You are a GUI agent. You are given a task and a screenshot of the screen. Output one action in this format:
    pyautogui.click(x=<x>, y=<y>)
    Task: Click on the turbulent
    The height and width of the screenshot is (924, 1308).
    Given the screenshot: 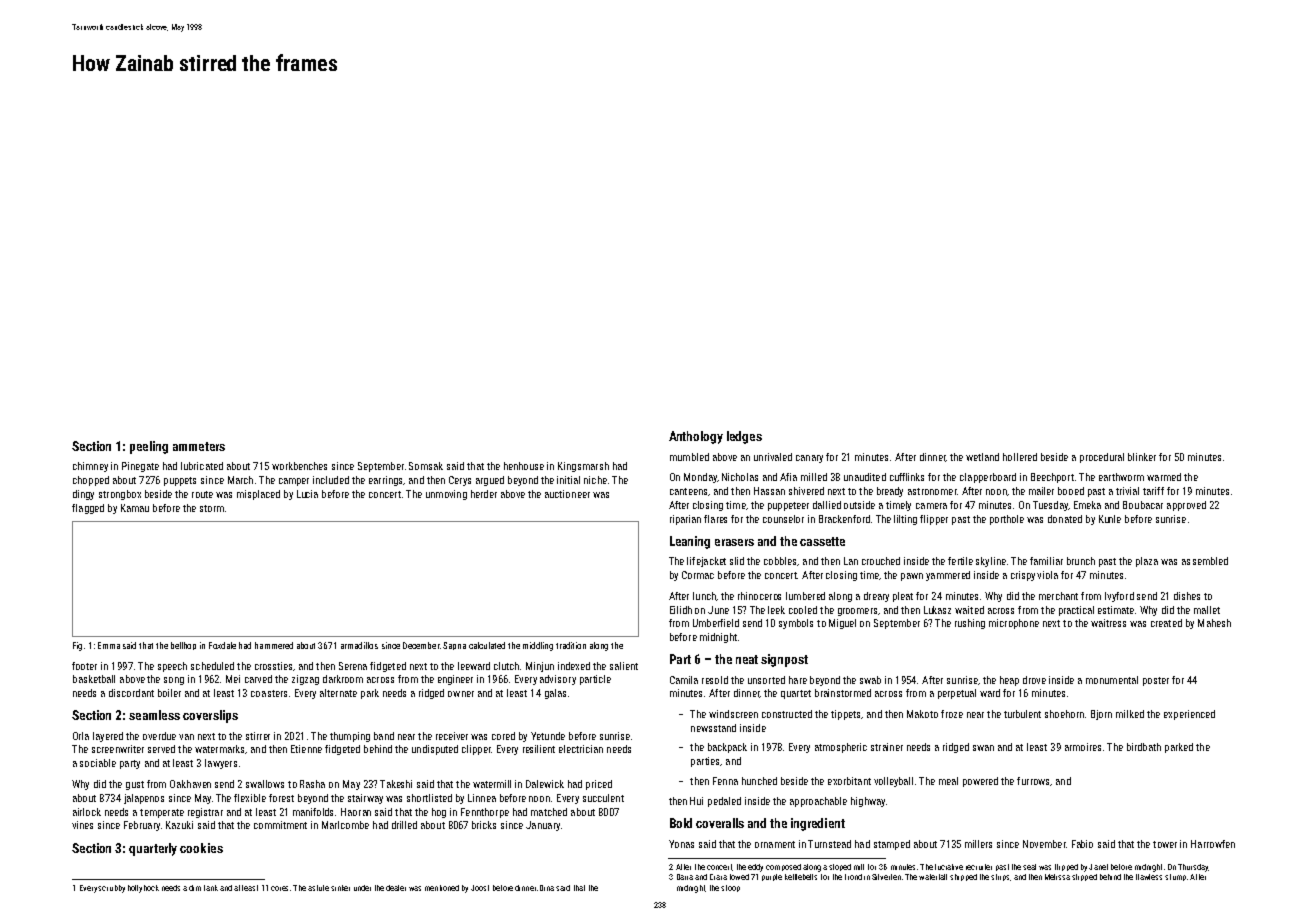 What is the action you would take?
    pyautogui.click(x=1022, y=714)
